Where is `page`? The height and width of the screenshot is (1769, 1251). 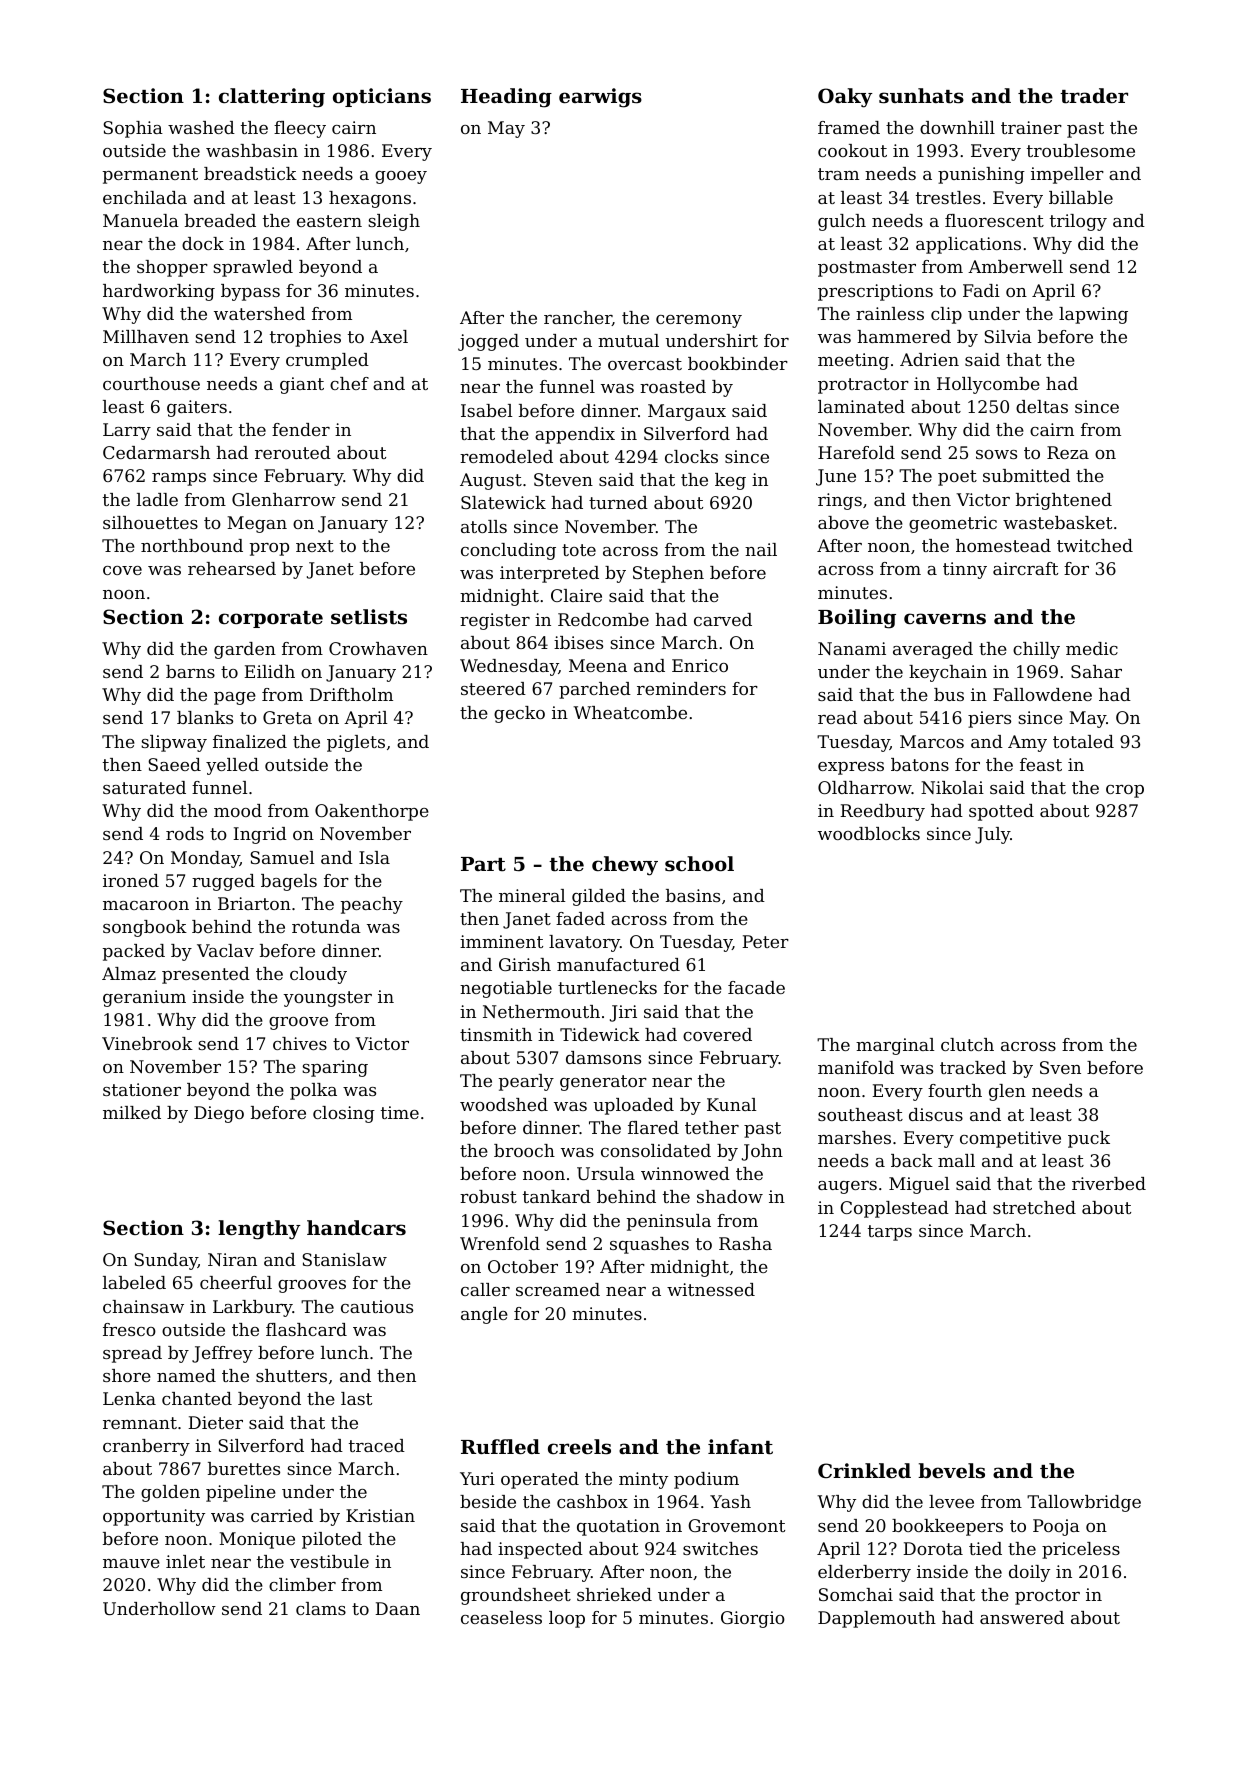
page is located at coordinates (235, 698).
